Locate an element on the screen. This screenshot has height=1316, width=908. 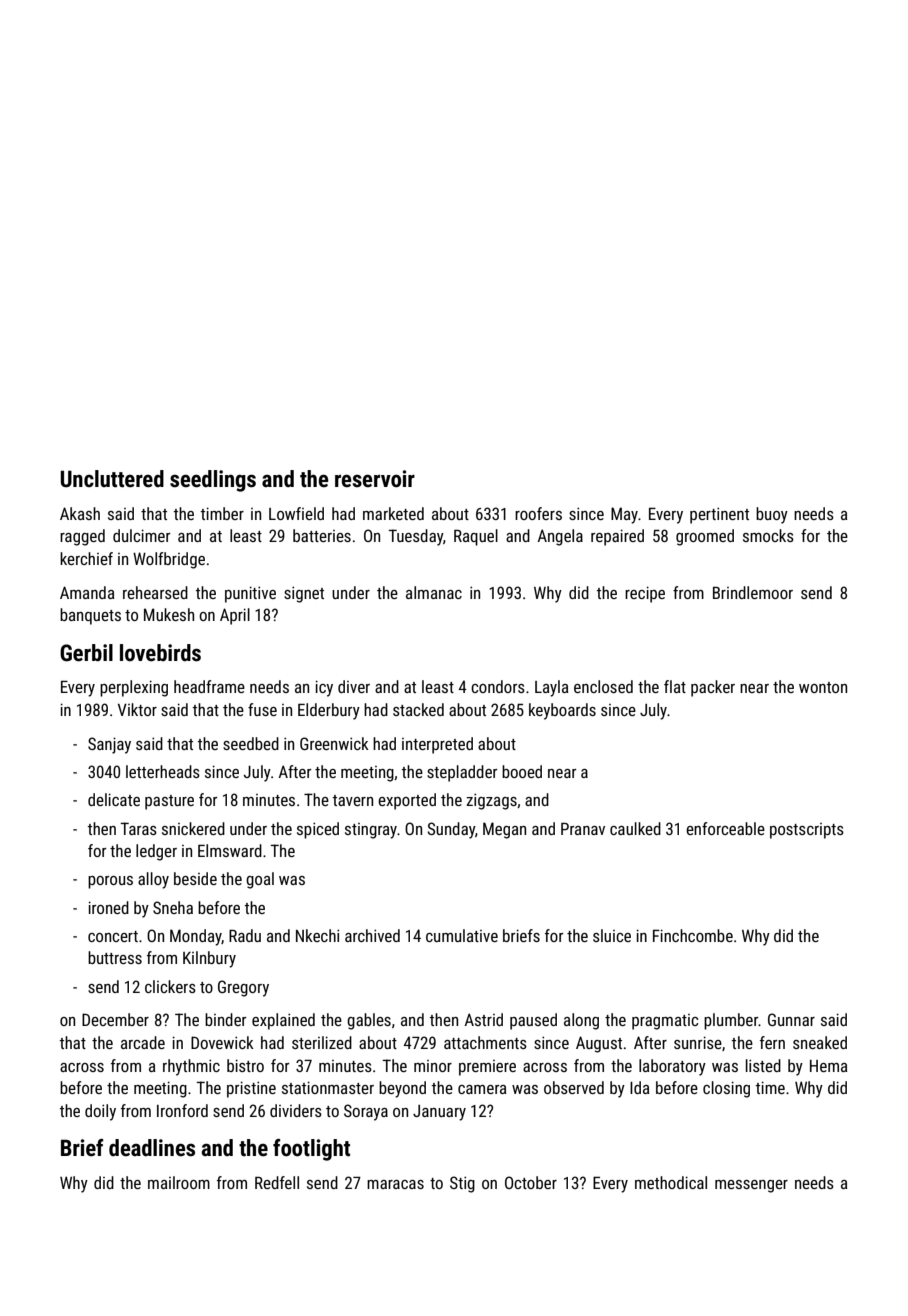
January is located at coordinates (439, 1113).
